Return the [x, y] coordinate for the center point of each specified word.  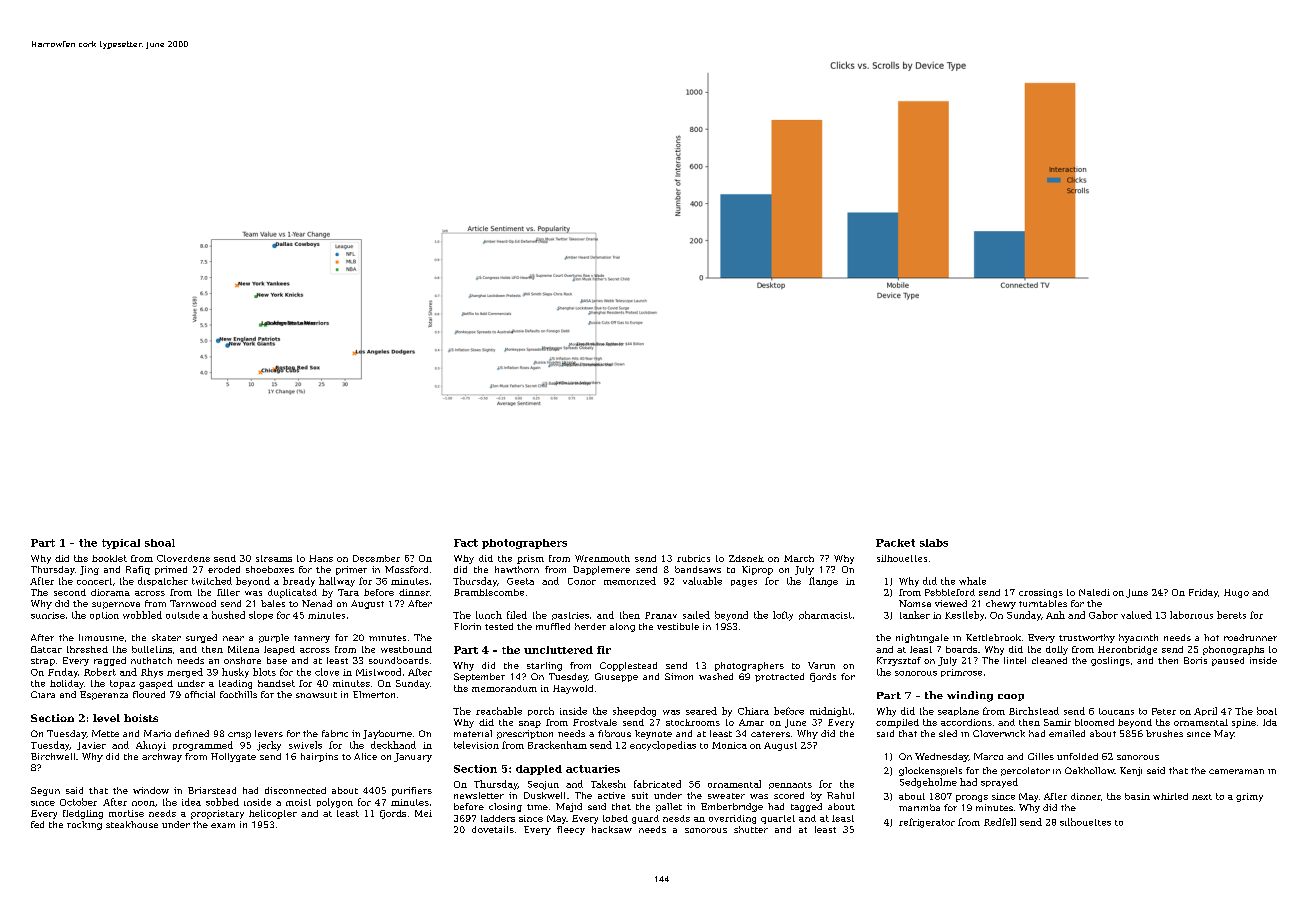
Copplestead [628, 666]
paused [1228, 661]
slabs [934, 543]
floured [149, 694]
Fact [466, 543]
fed [37, 824]
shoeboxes [270, 569]
